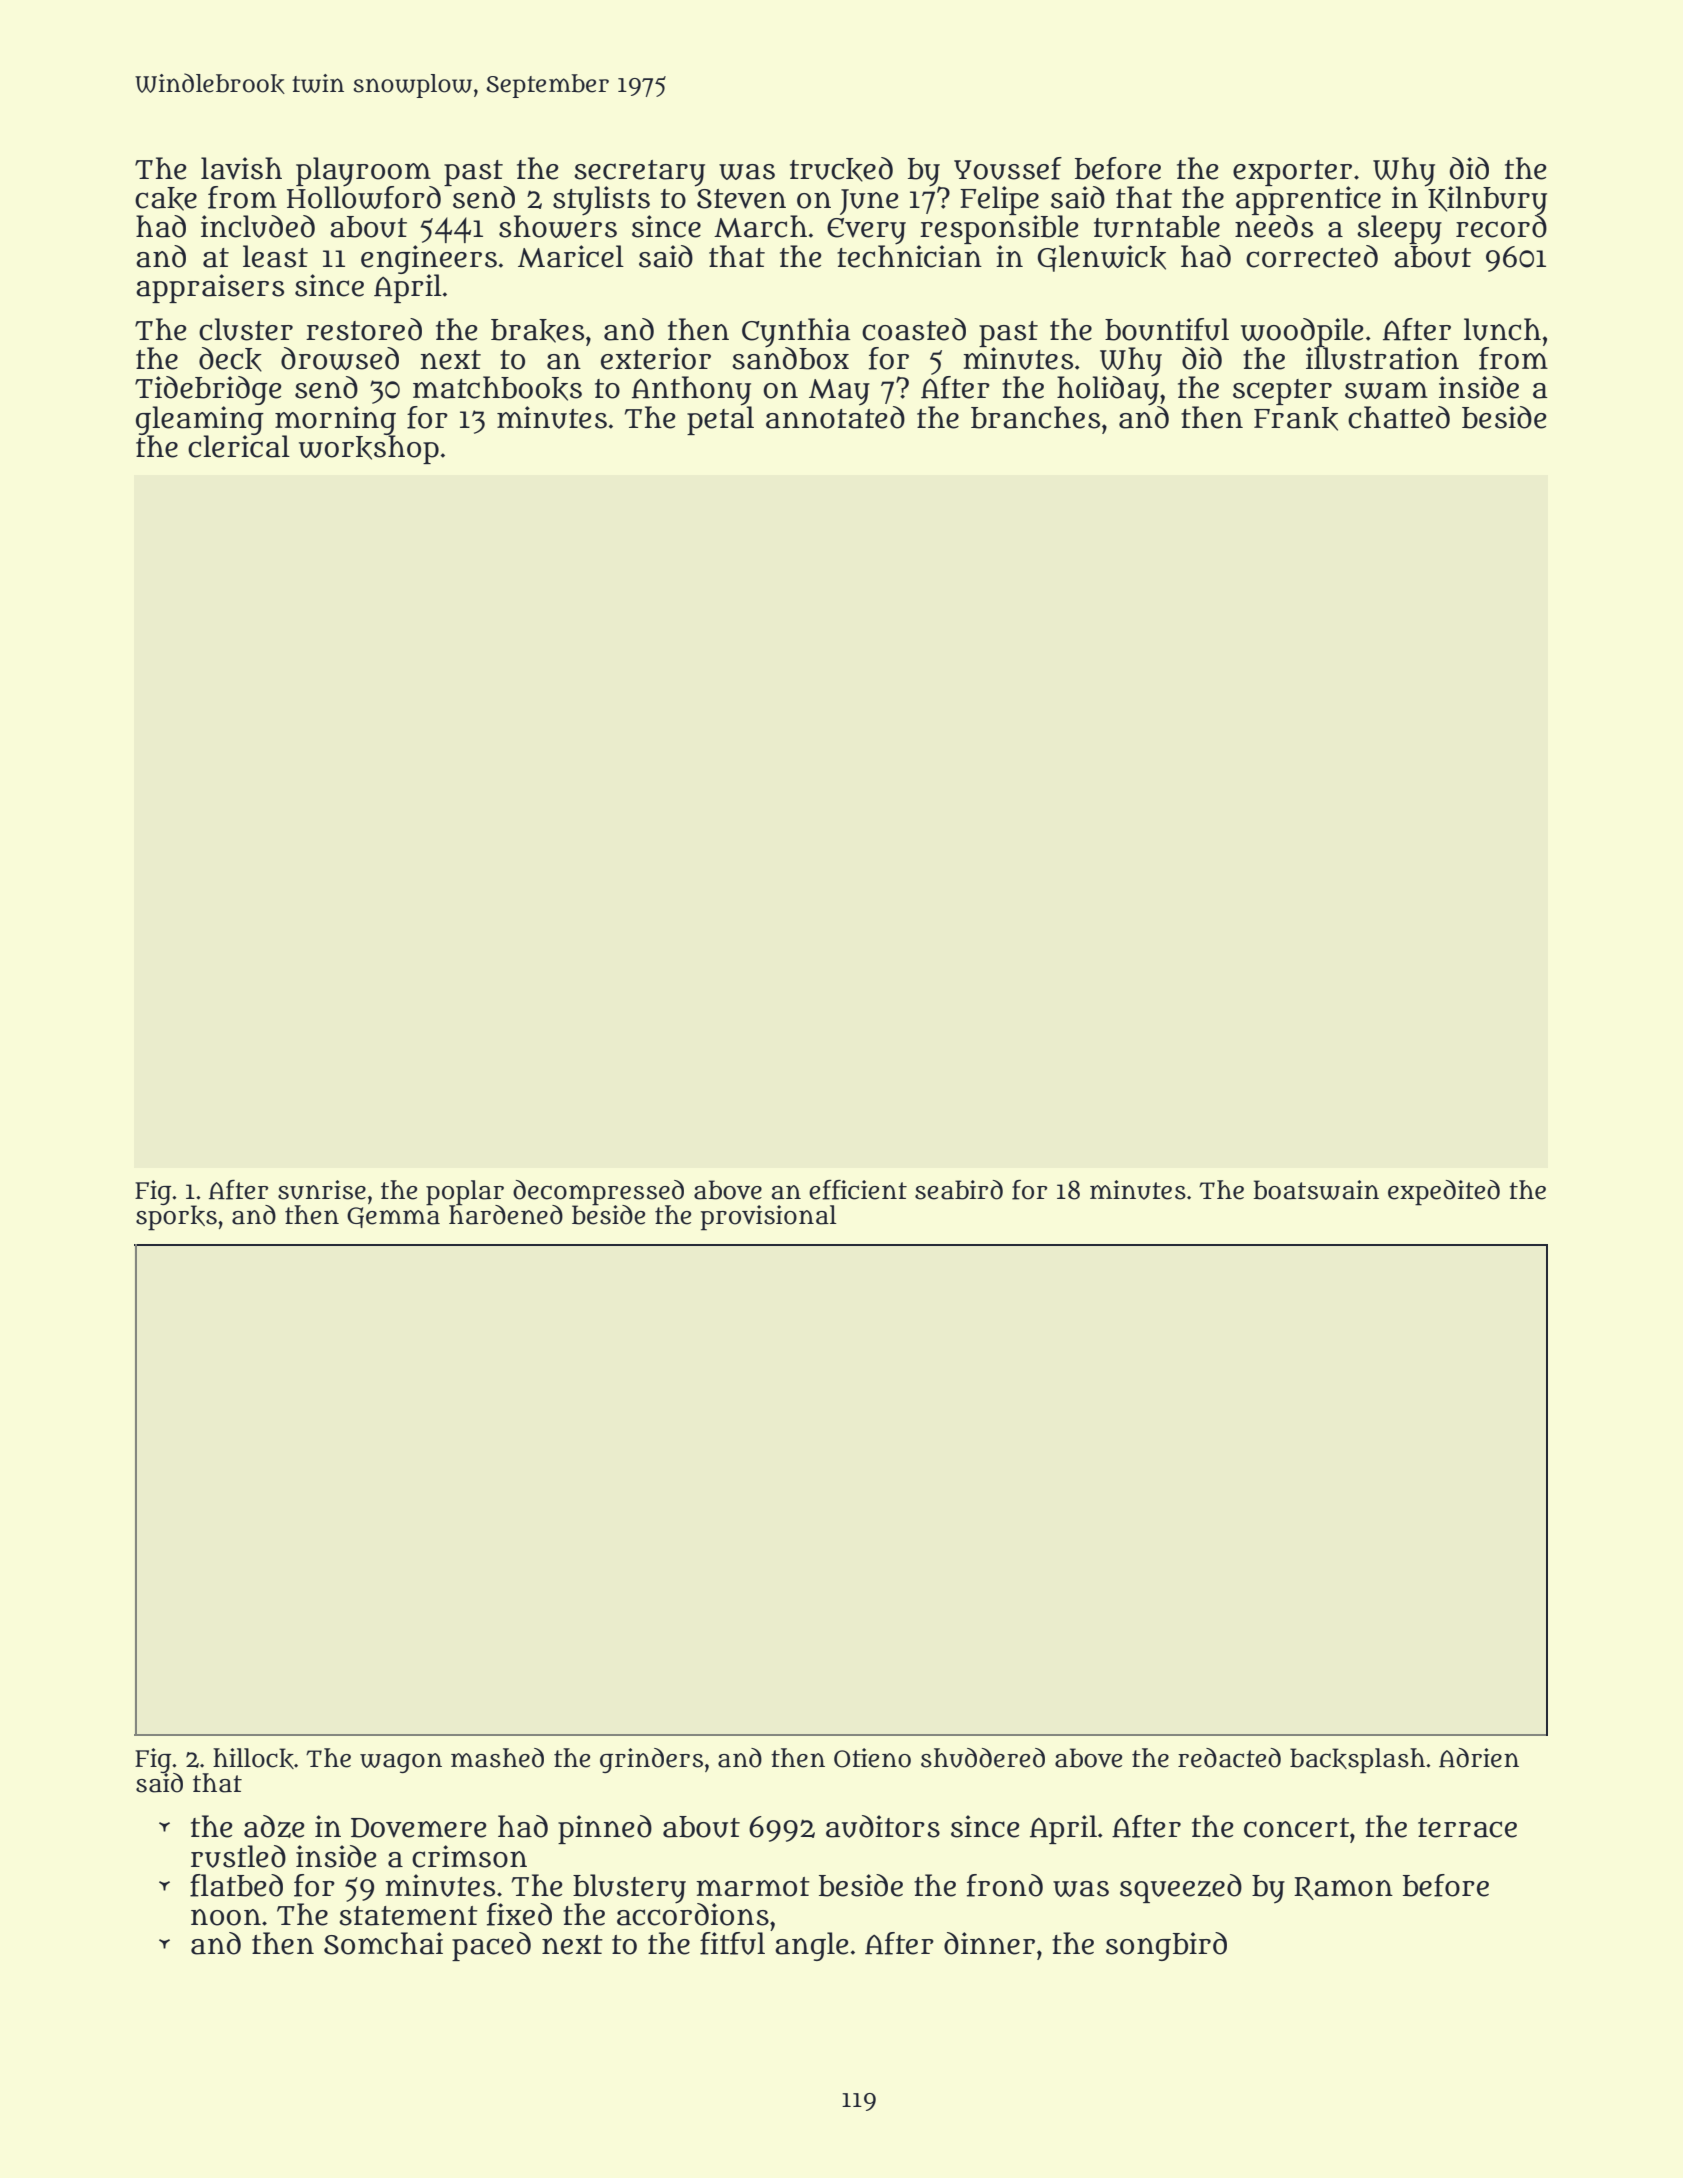  Describe the element at coordinates (335, 420) in the image. I see `morning` at that location.
